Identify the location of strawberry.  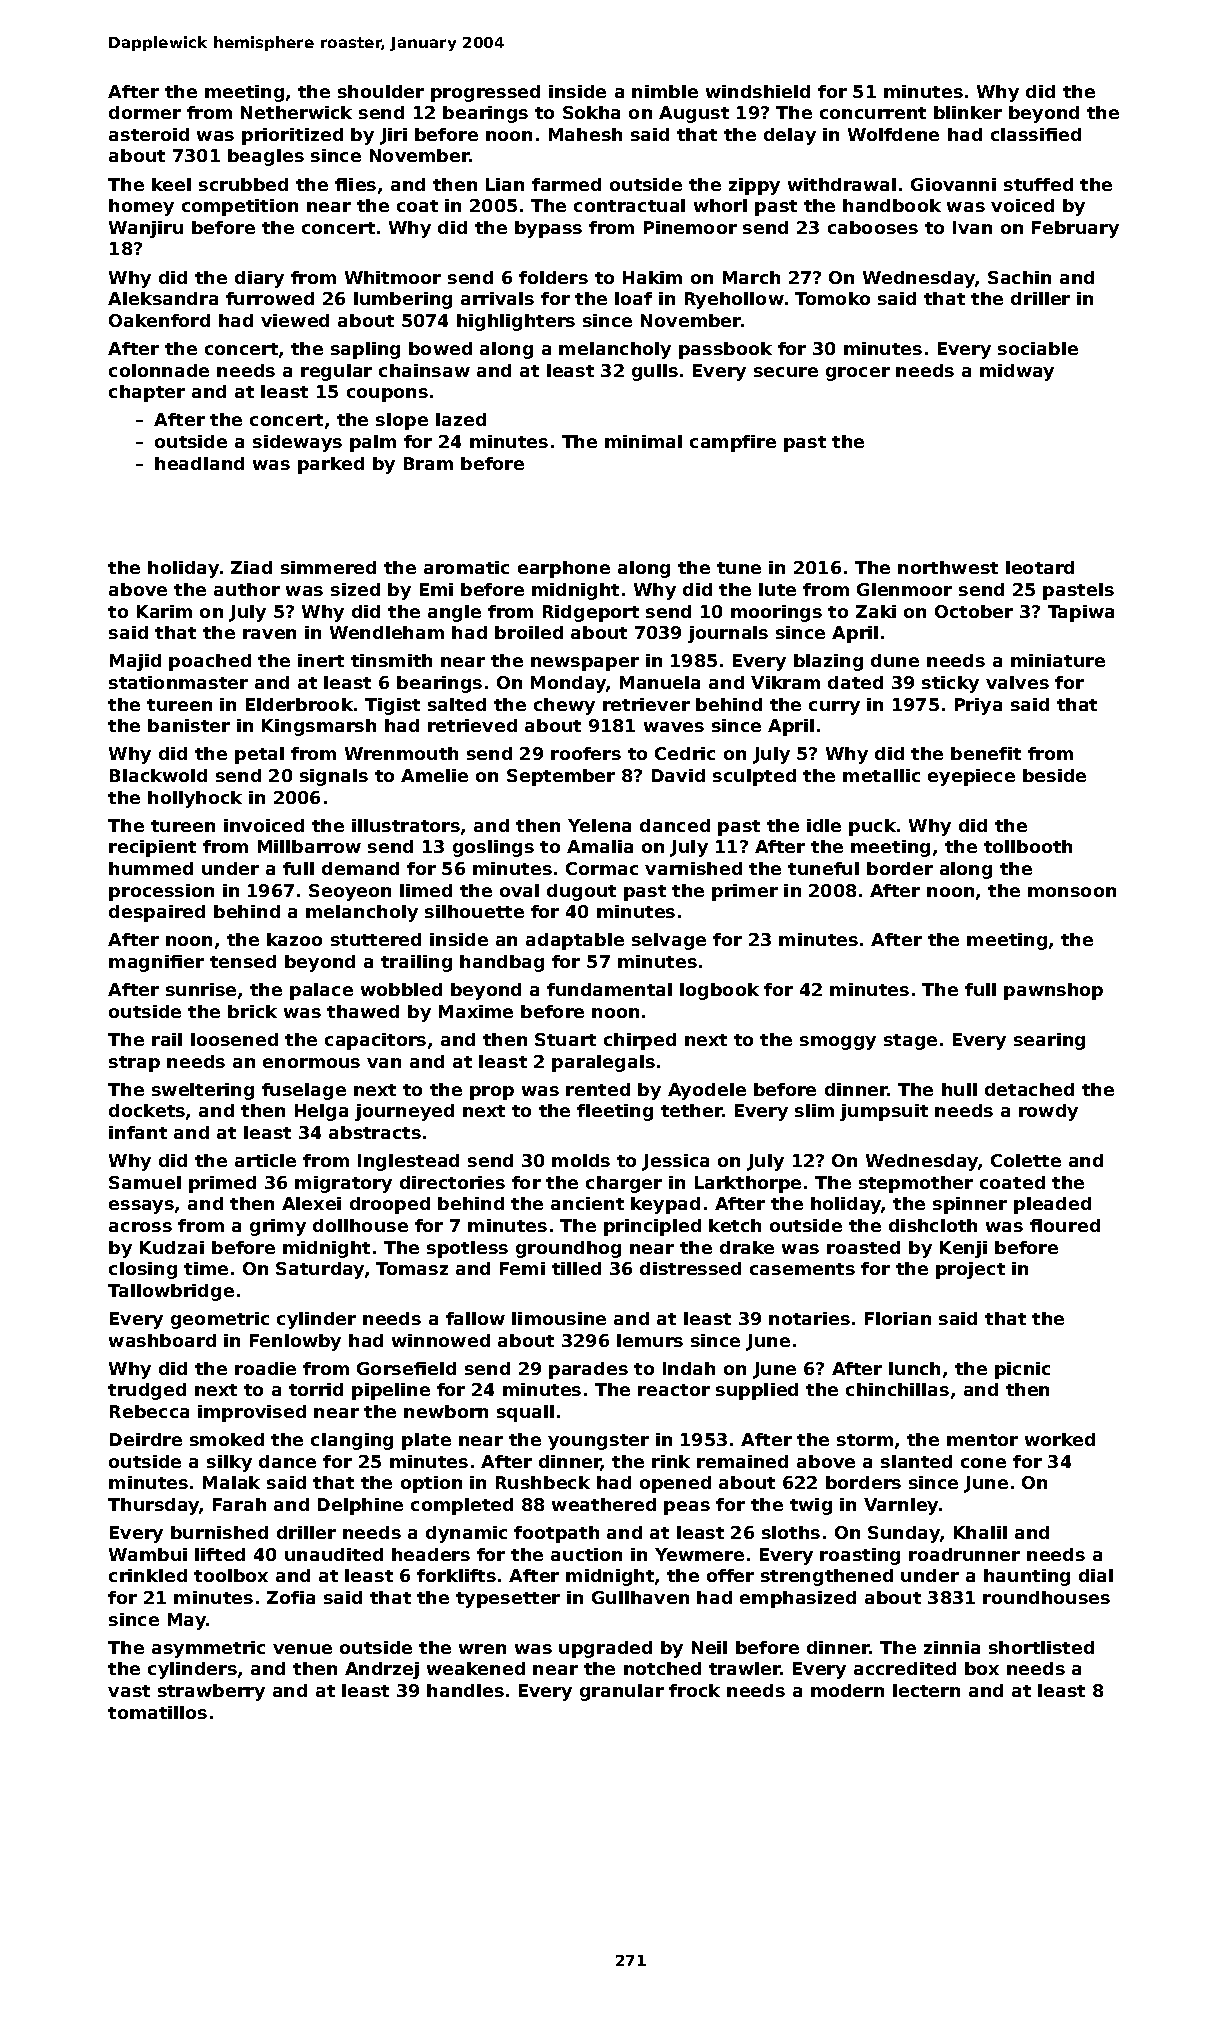
(211, 1692).
